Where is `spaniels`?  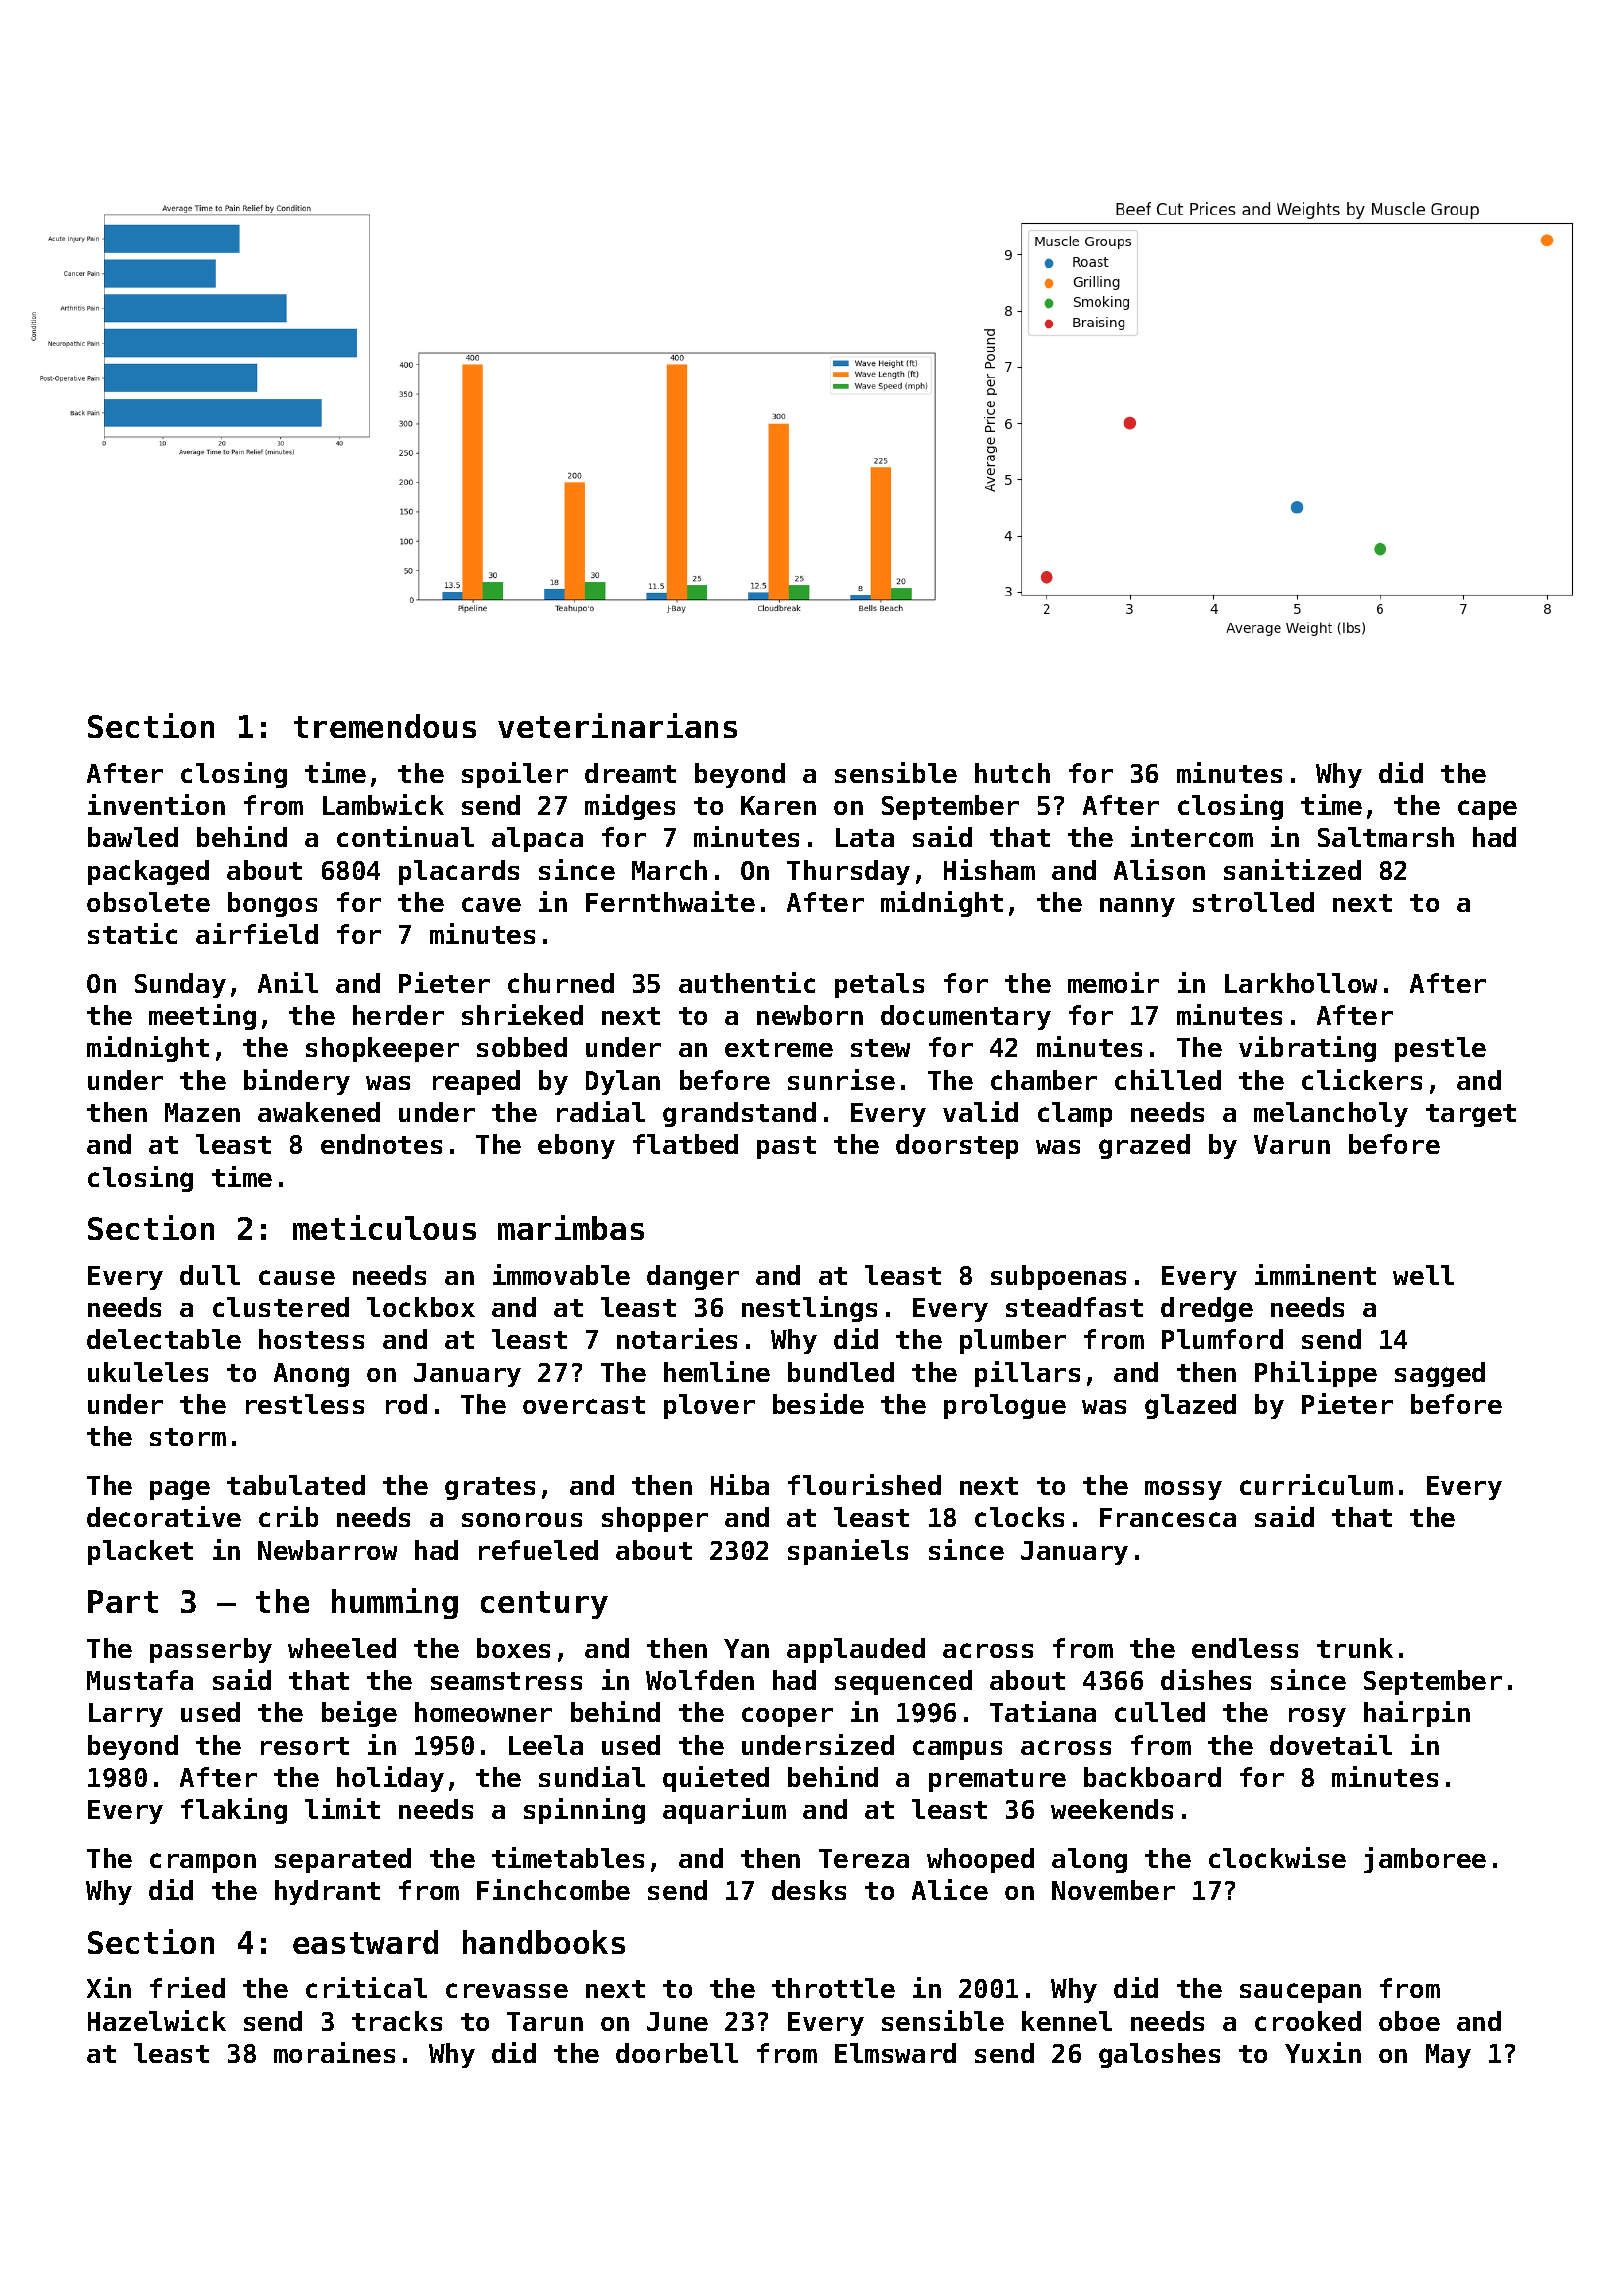
spaniels is located at coordinates (848, 1552).
